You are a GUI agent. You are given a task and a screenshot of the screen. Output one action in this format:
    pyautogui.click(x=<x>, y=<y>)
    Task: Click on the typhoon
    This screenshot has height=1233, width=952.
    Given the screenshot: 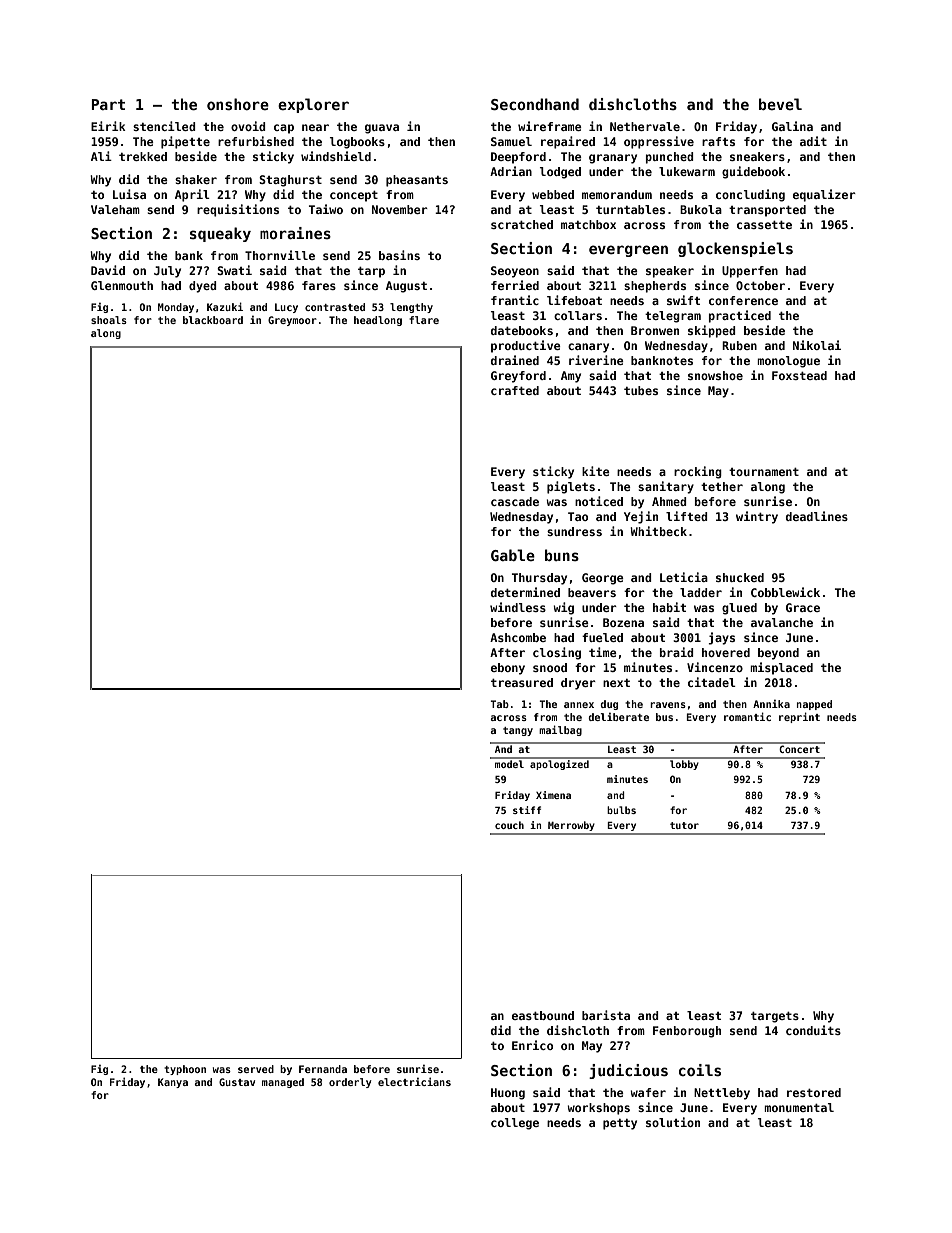 What is the action you would take?
    pyautogui.click(x=185, y=1070)
